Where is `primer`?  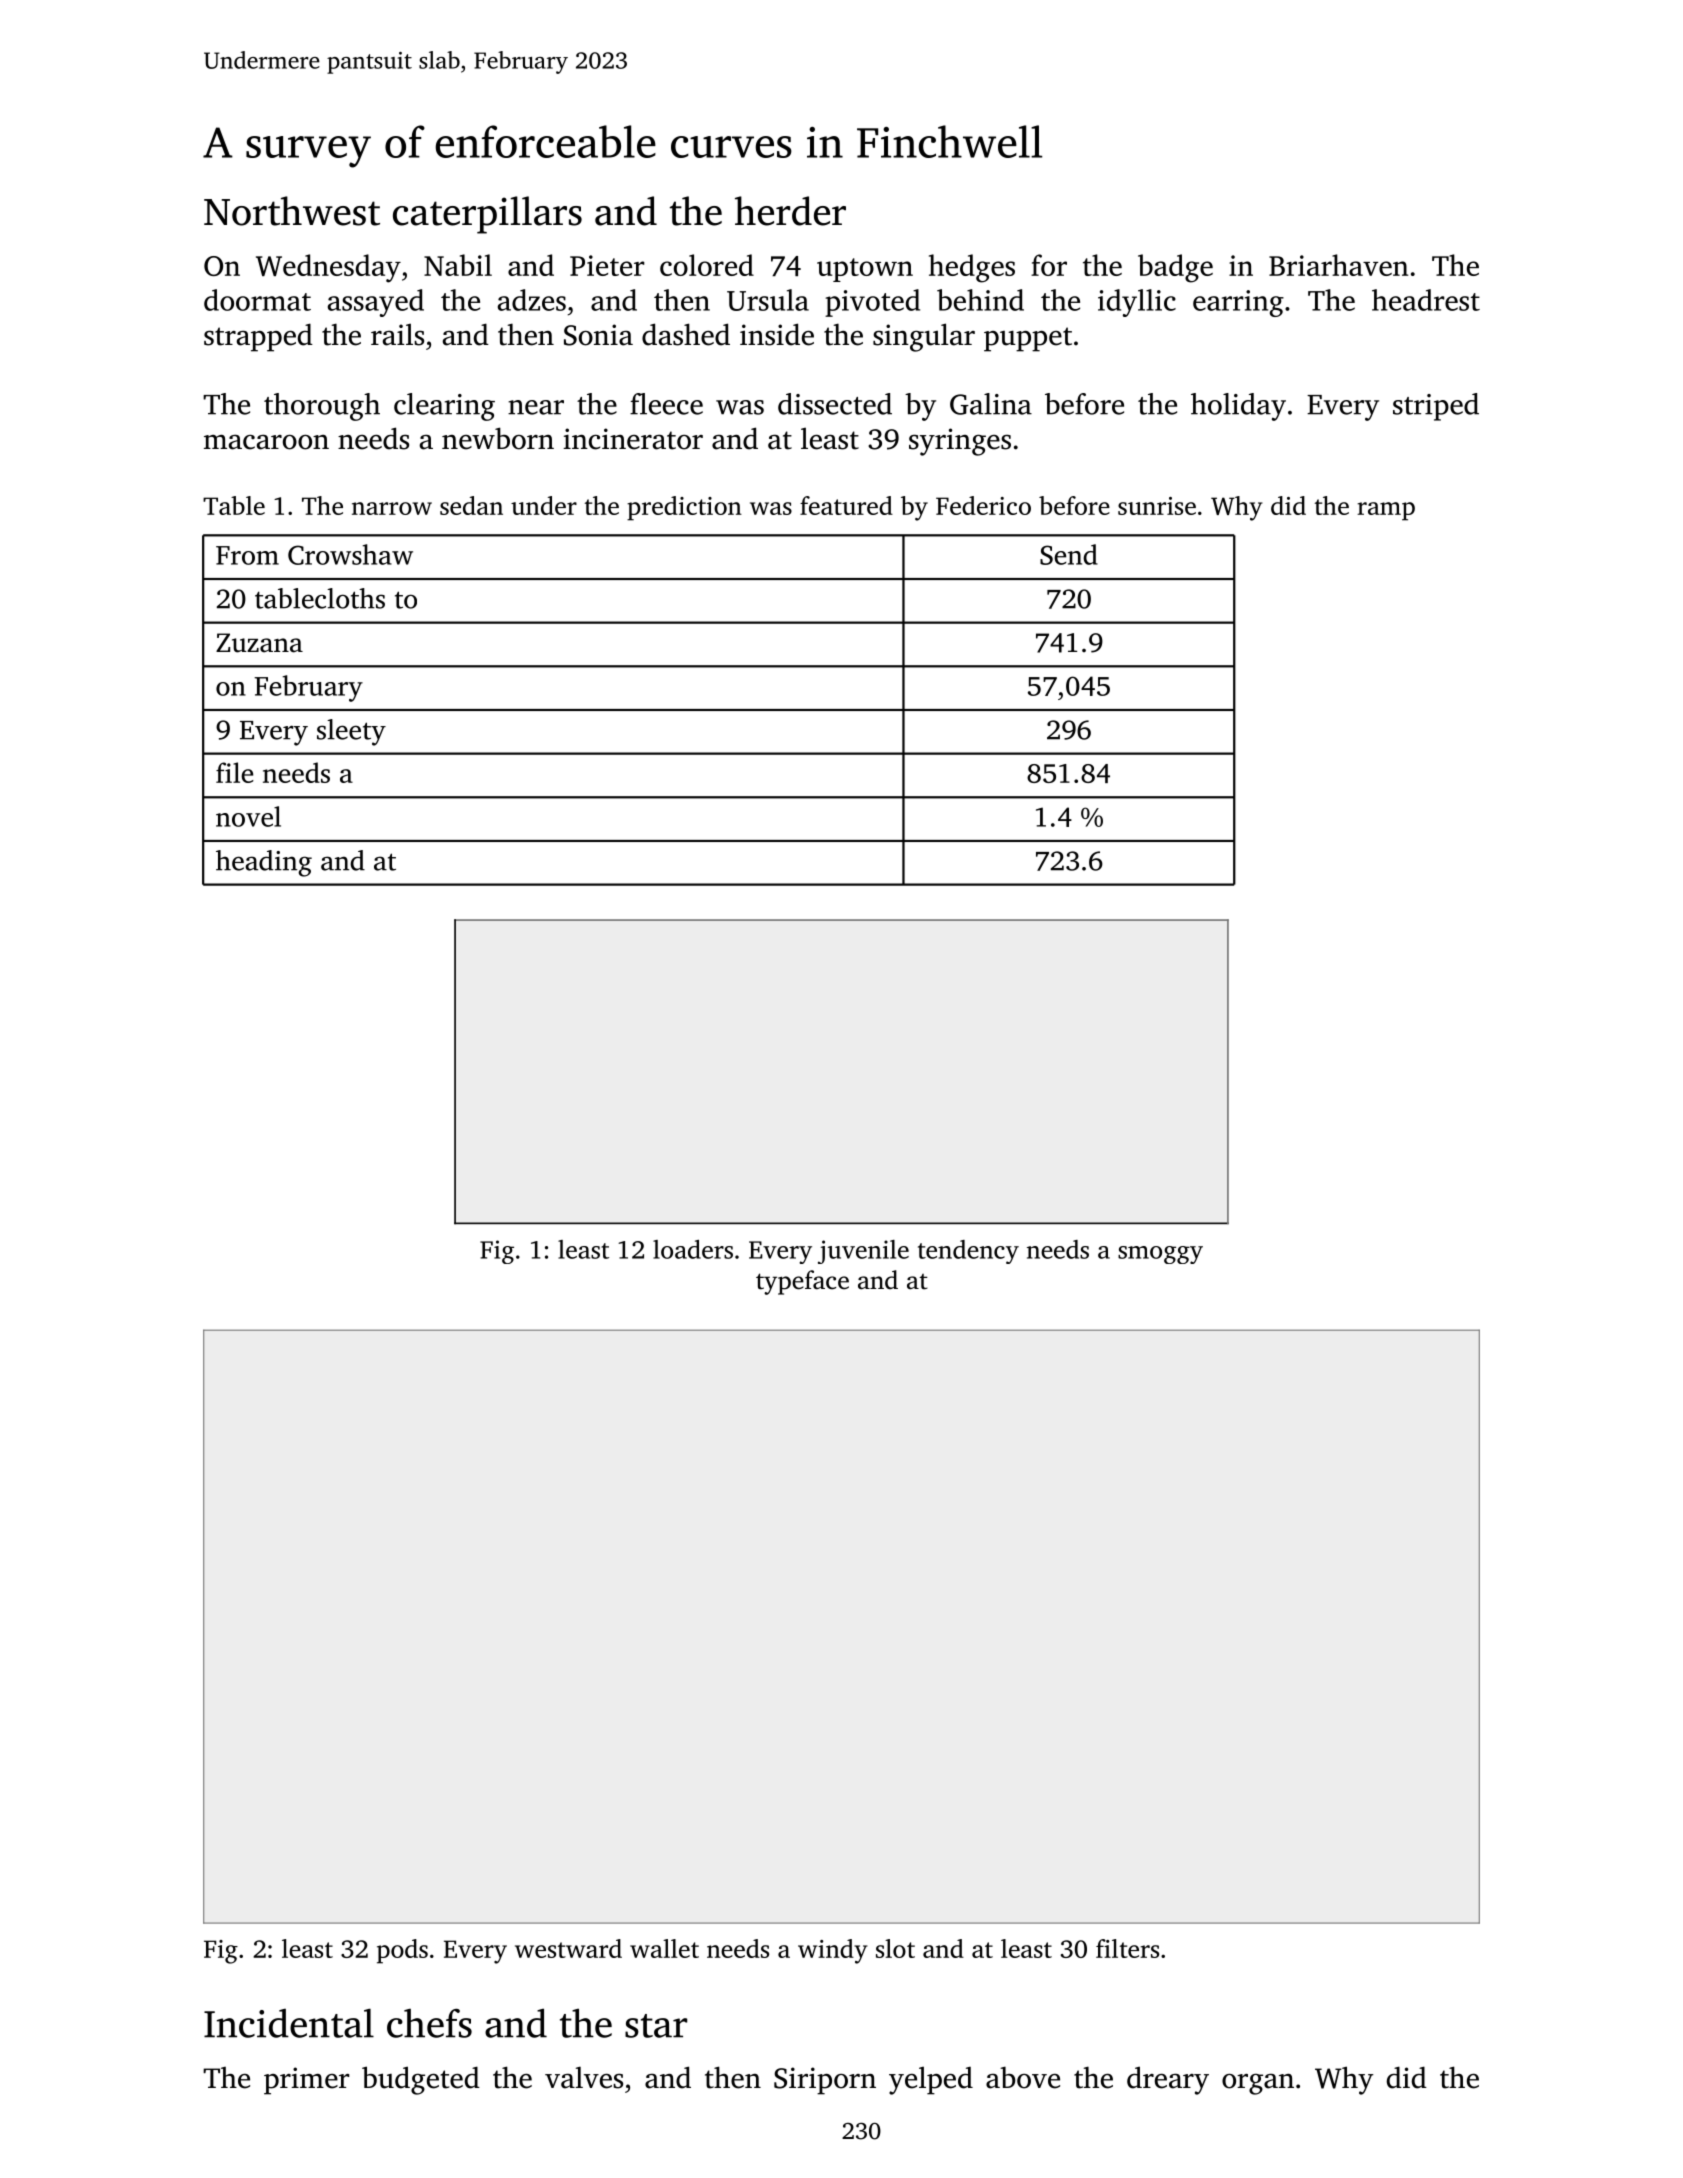
primer is located at coordinates (307, 2081).
